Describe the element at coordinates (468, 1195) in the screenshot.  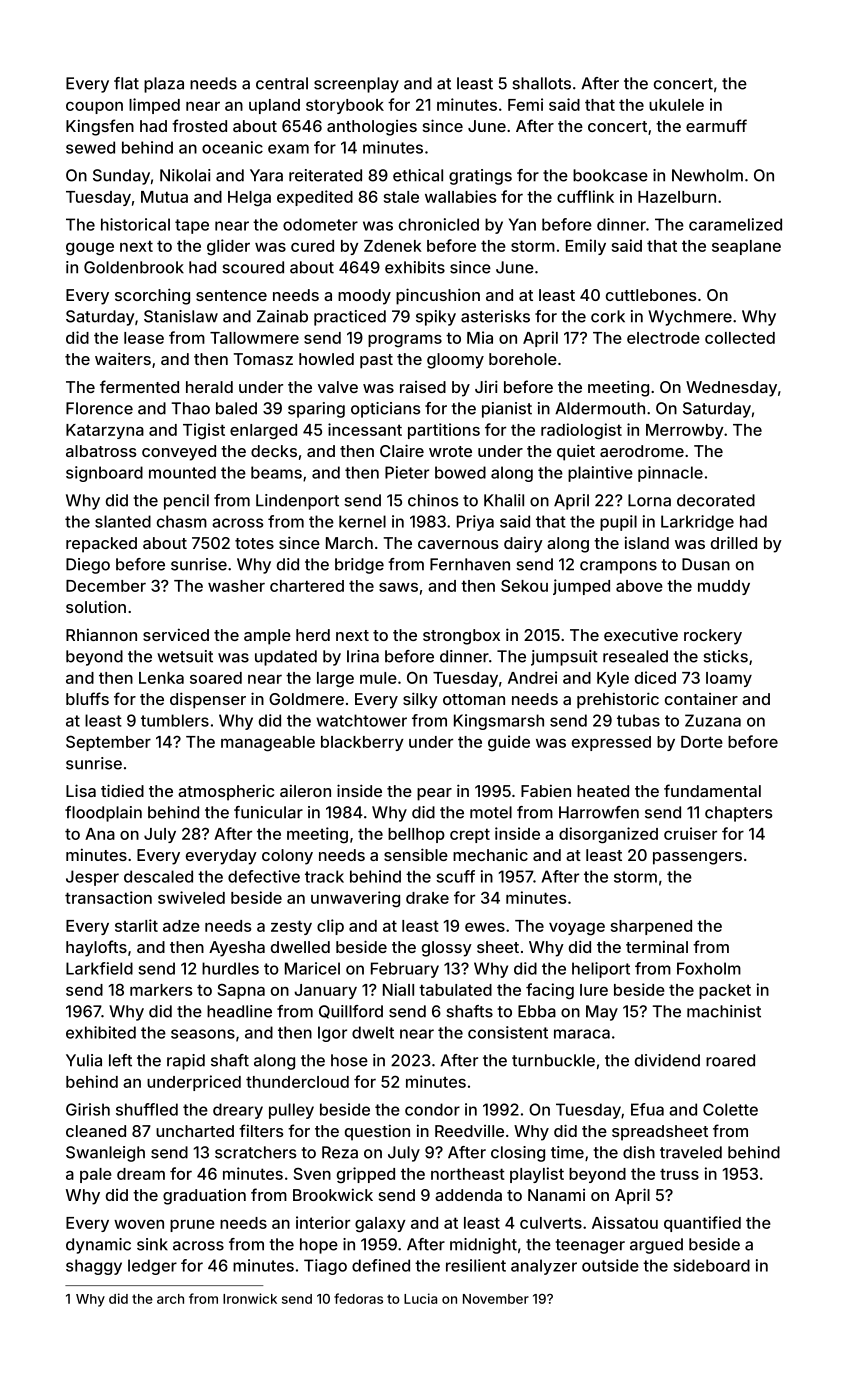
I see `addenda` at that location.
